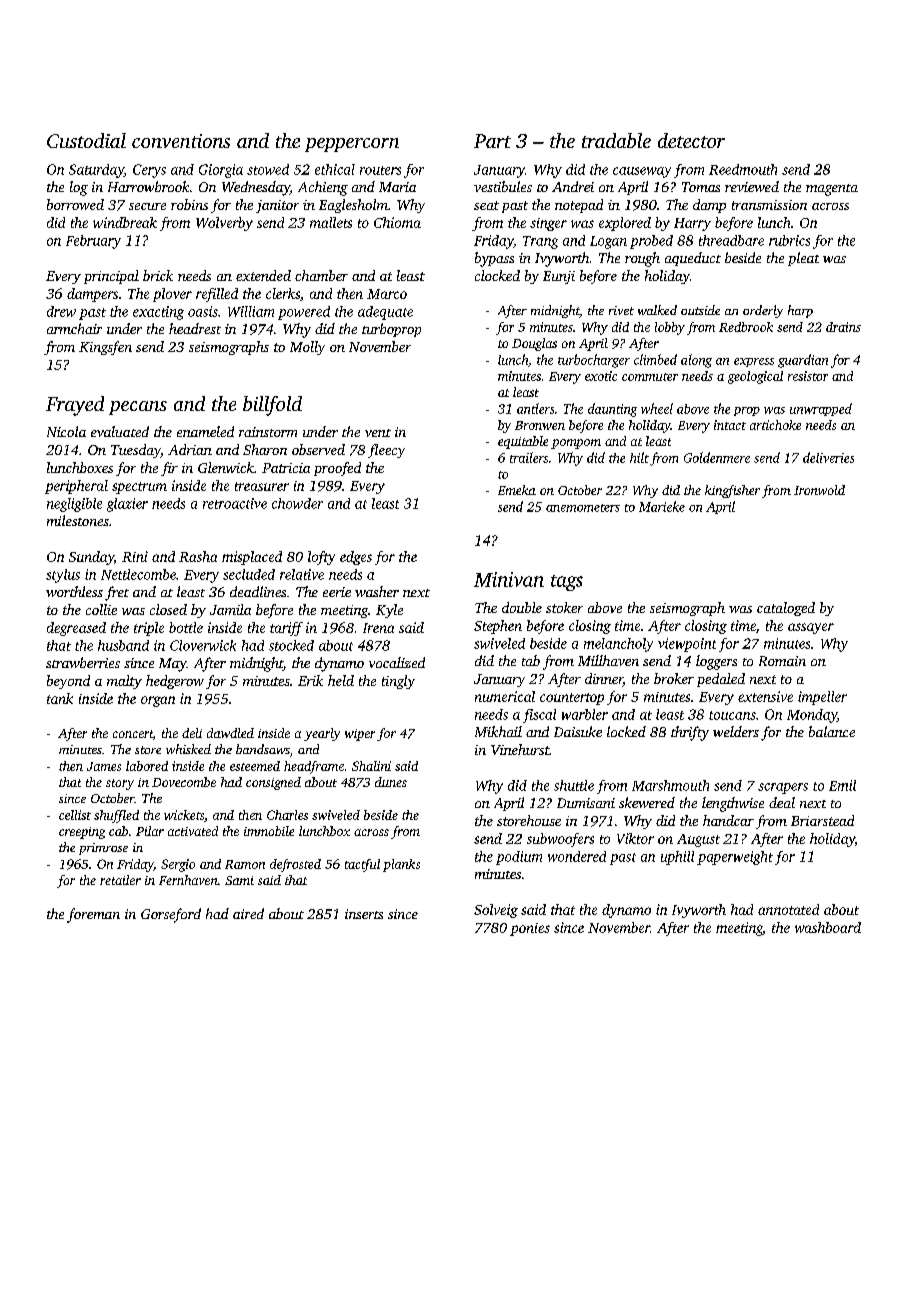 The width and height of the document is (908, 1316). Describe the element at coordinates (111, 277) in the document. I see `principal` at that location.
